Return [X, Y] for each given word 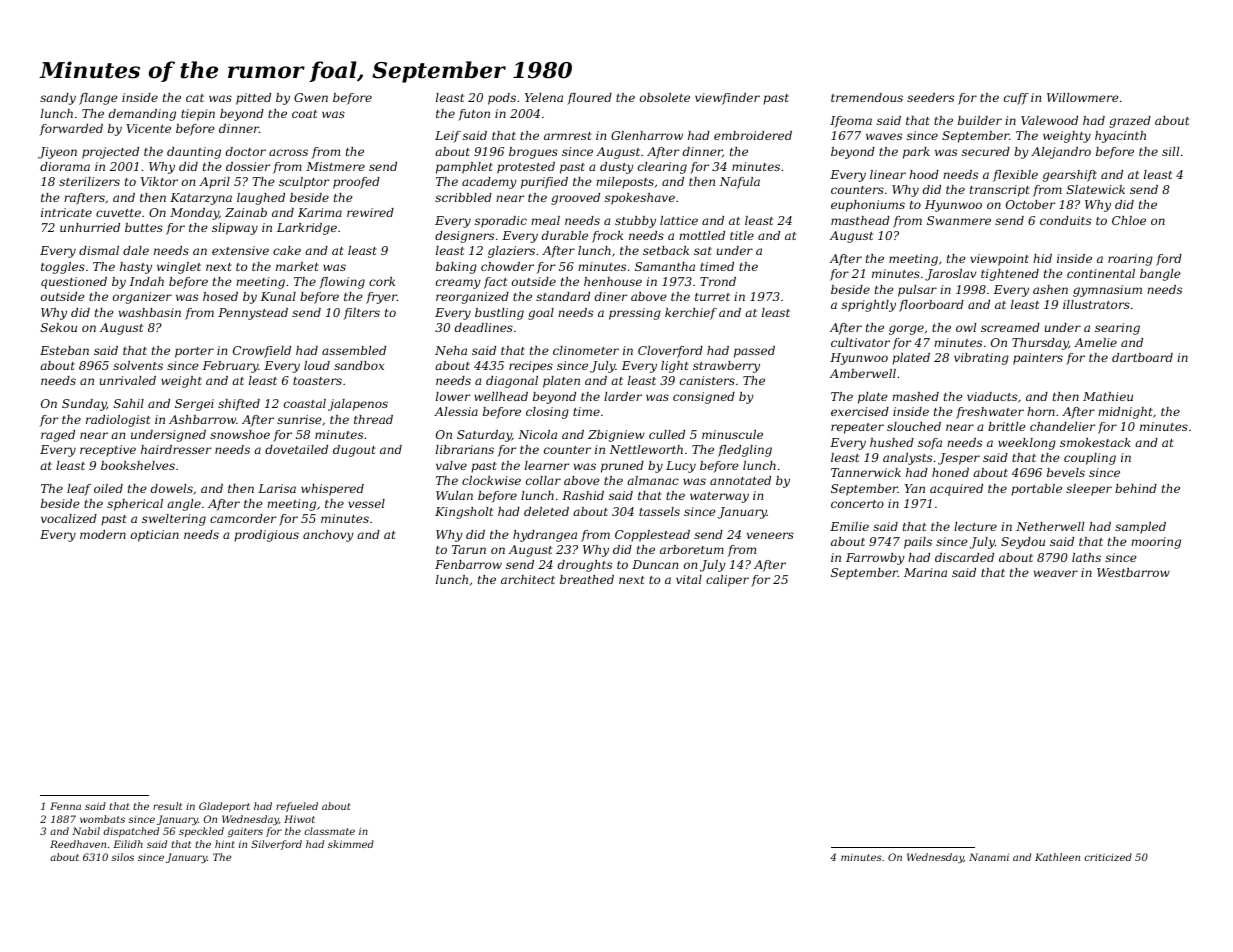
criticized [1108, 857]
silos [122, 857]
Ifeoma [851, 122]
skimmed [351, 844]
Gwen [311, 97]
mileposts [625, 183]
